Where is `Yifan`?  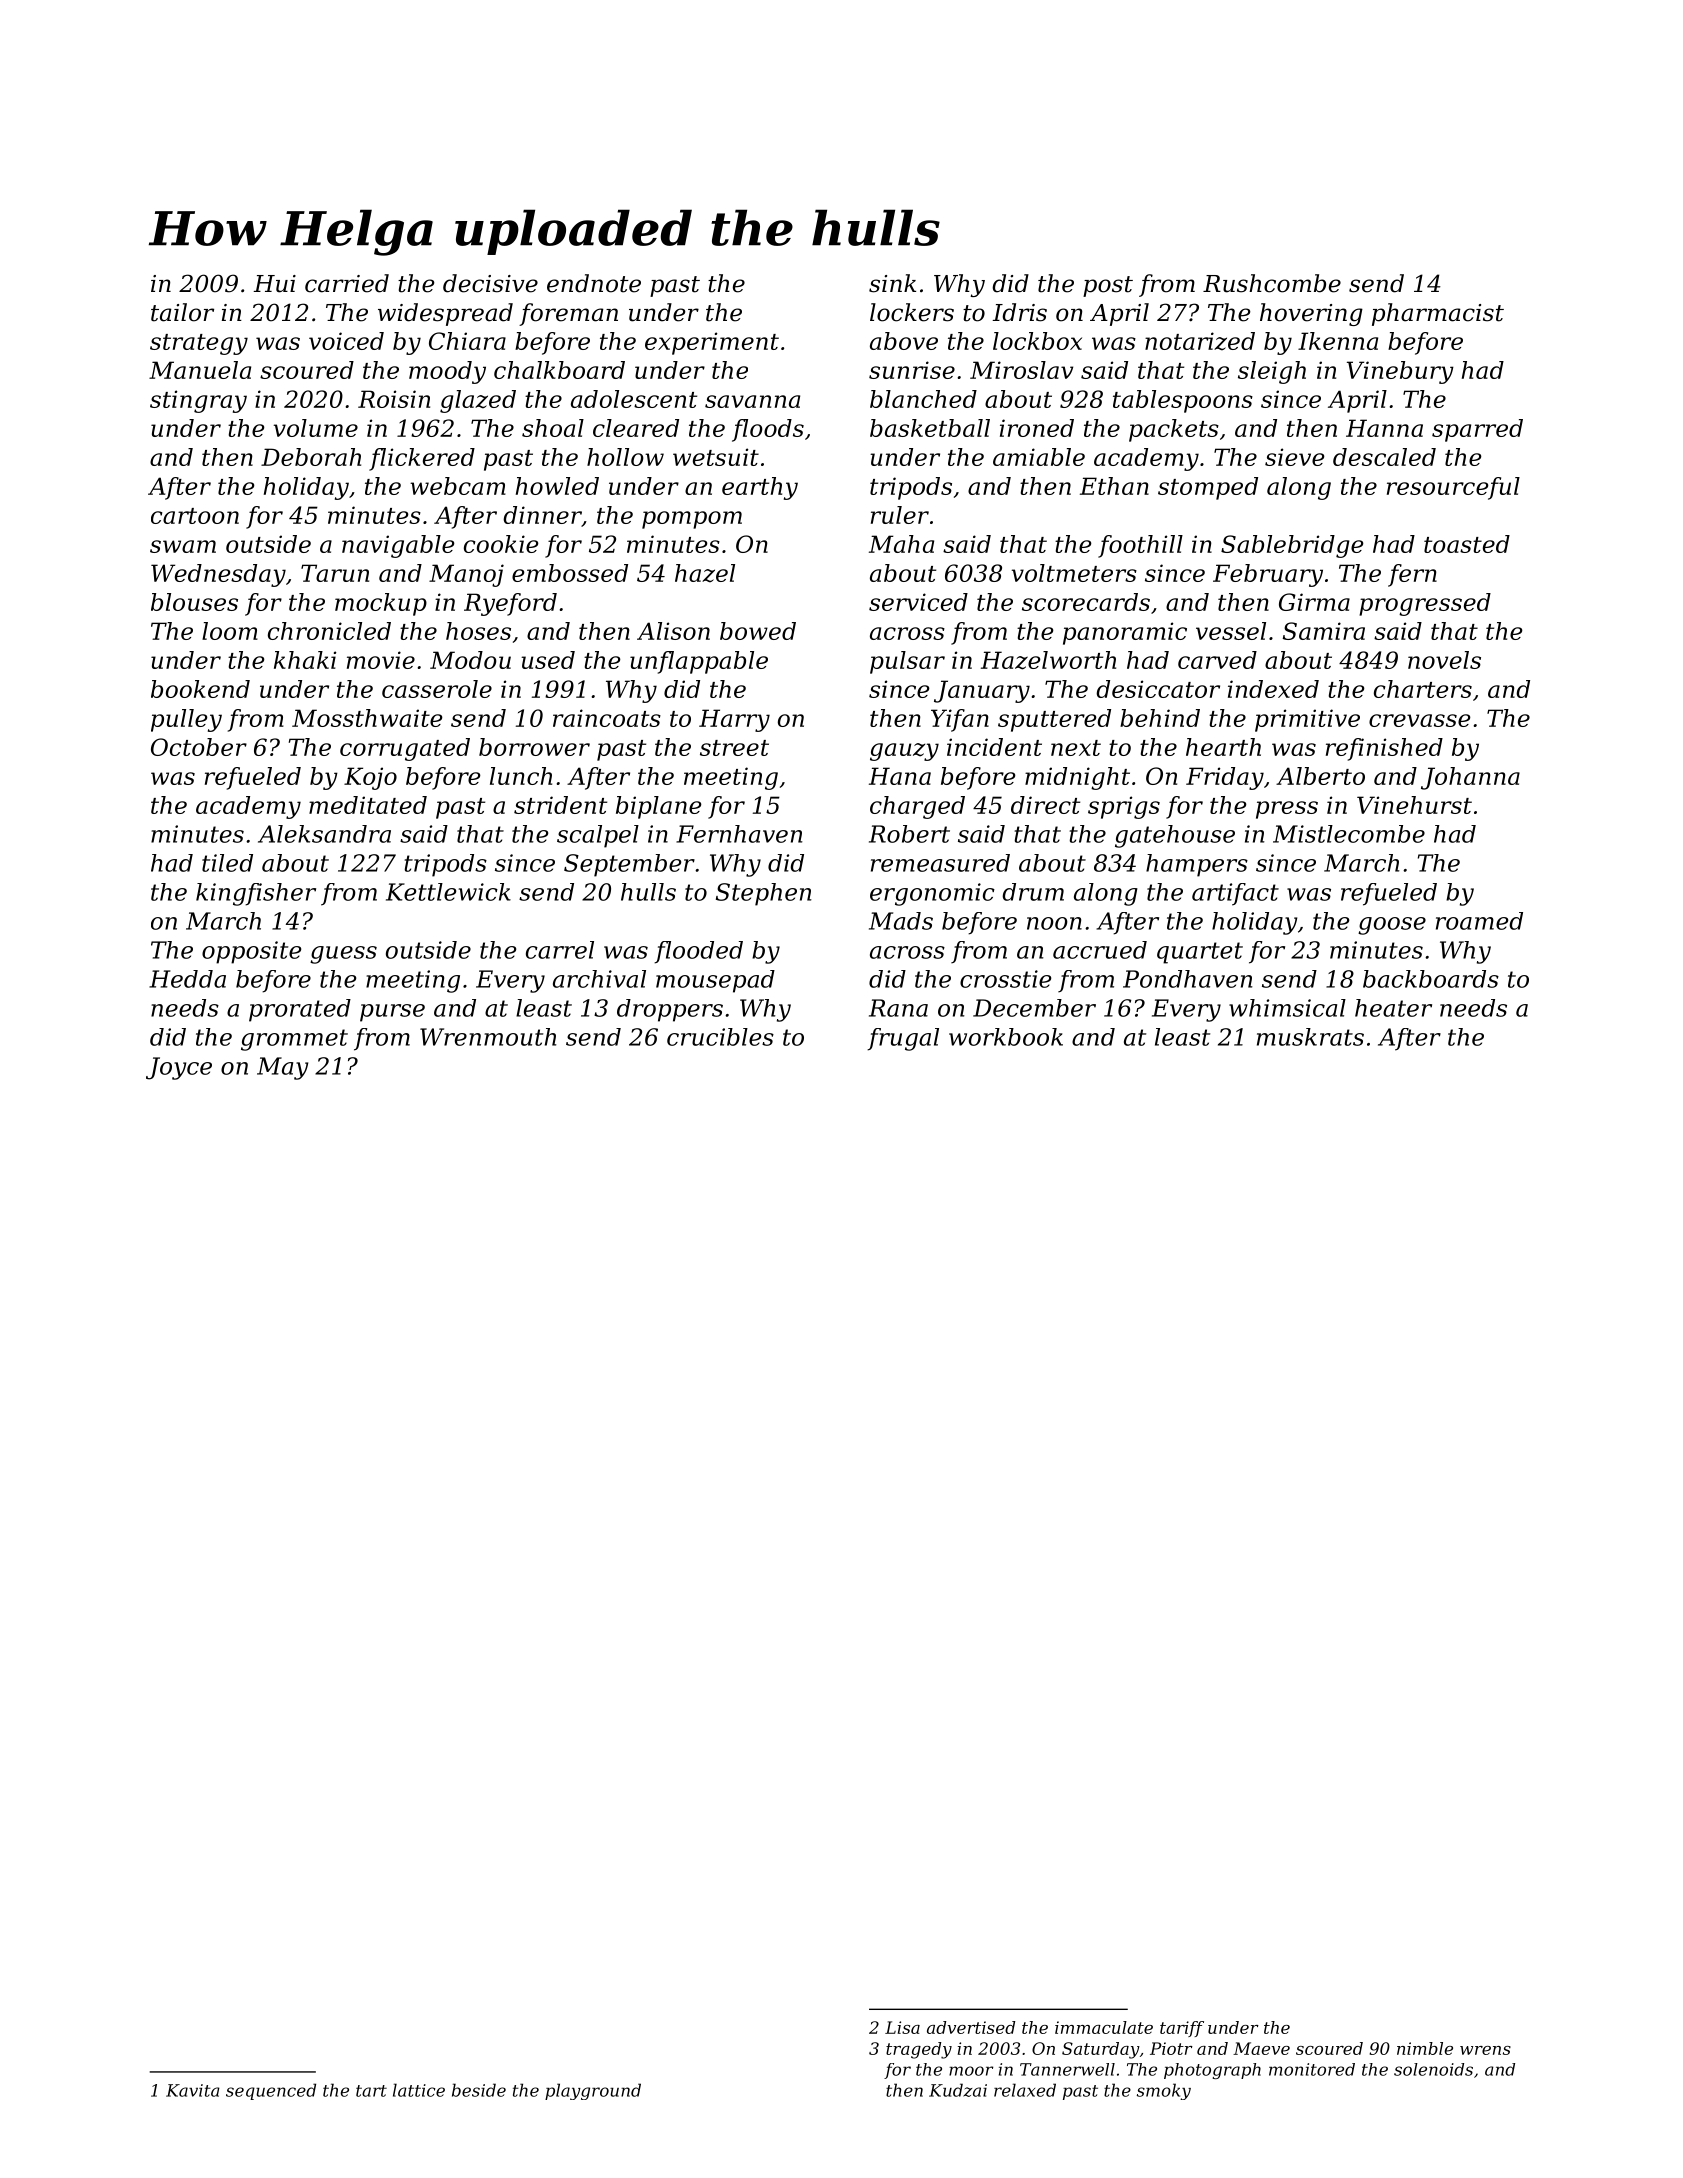 Yifan is located at coordinates (960, 720).
